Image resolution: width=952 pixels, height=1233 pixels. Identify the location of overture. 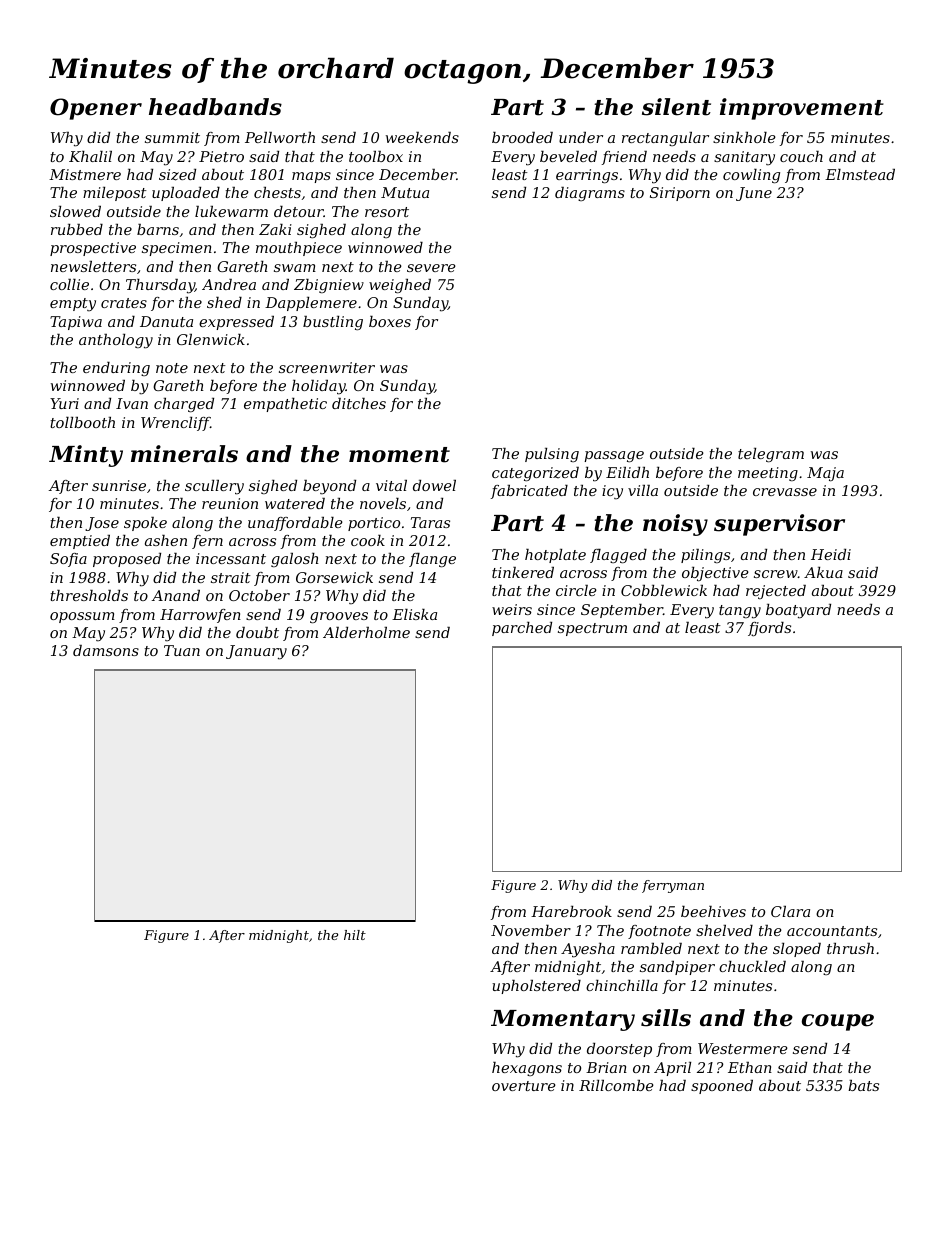
(524, 1086).
